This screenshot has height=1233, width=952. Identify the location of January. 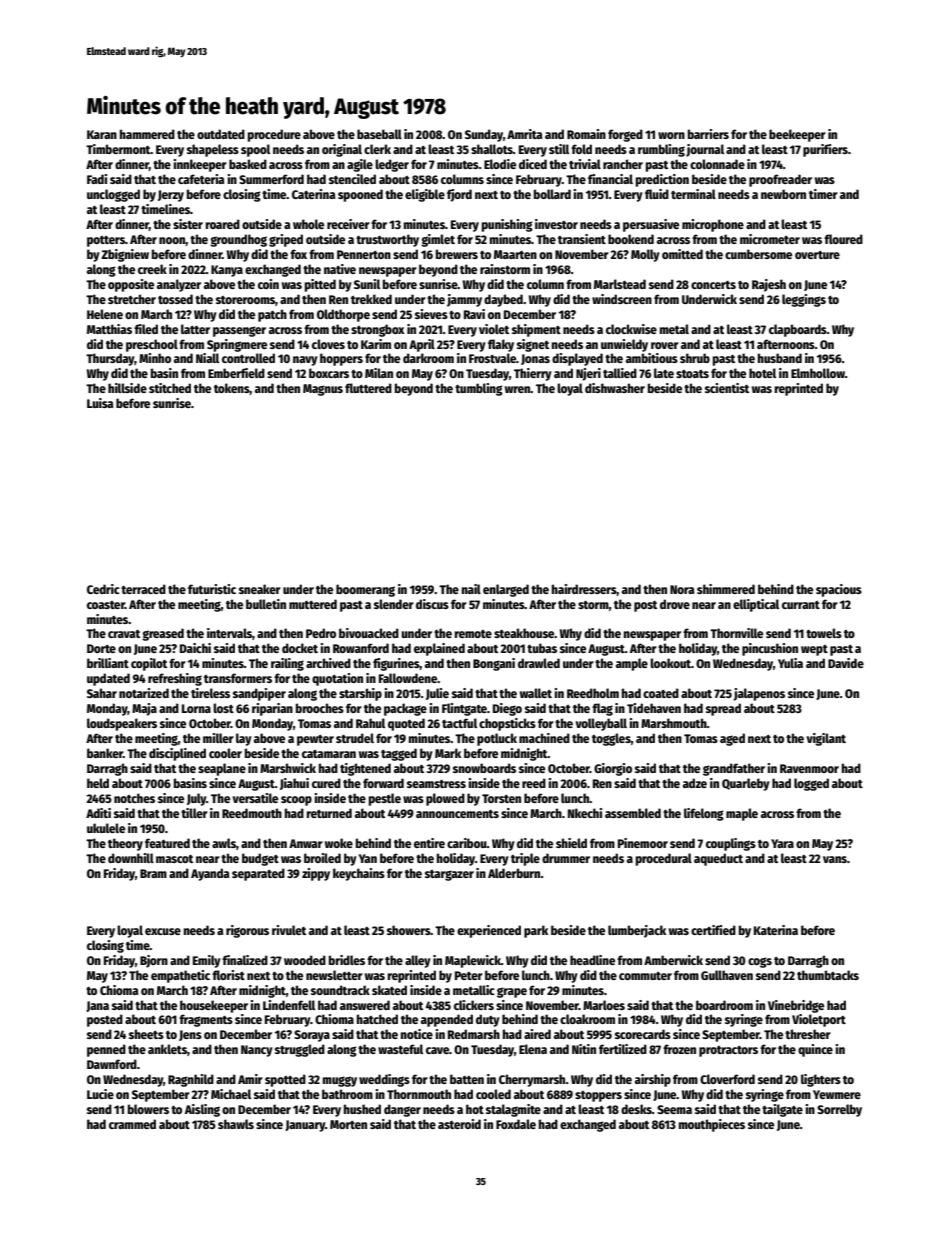
(305, 1126).
